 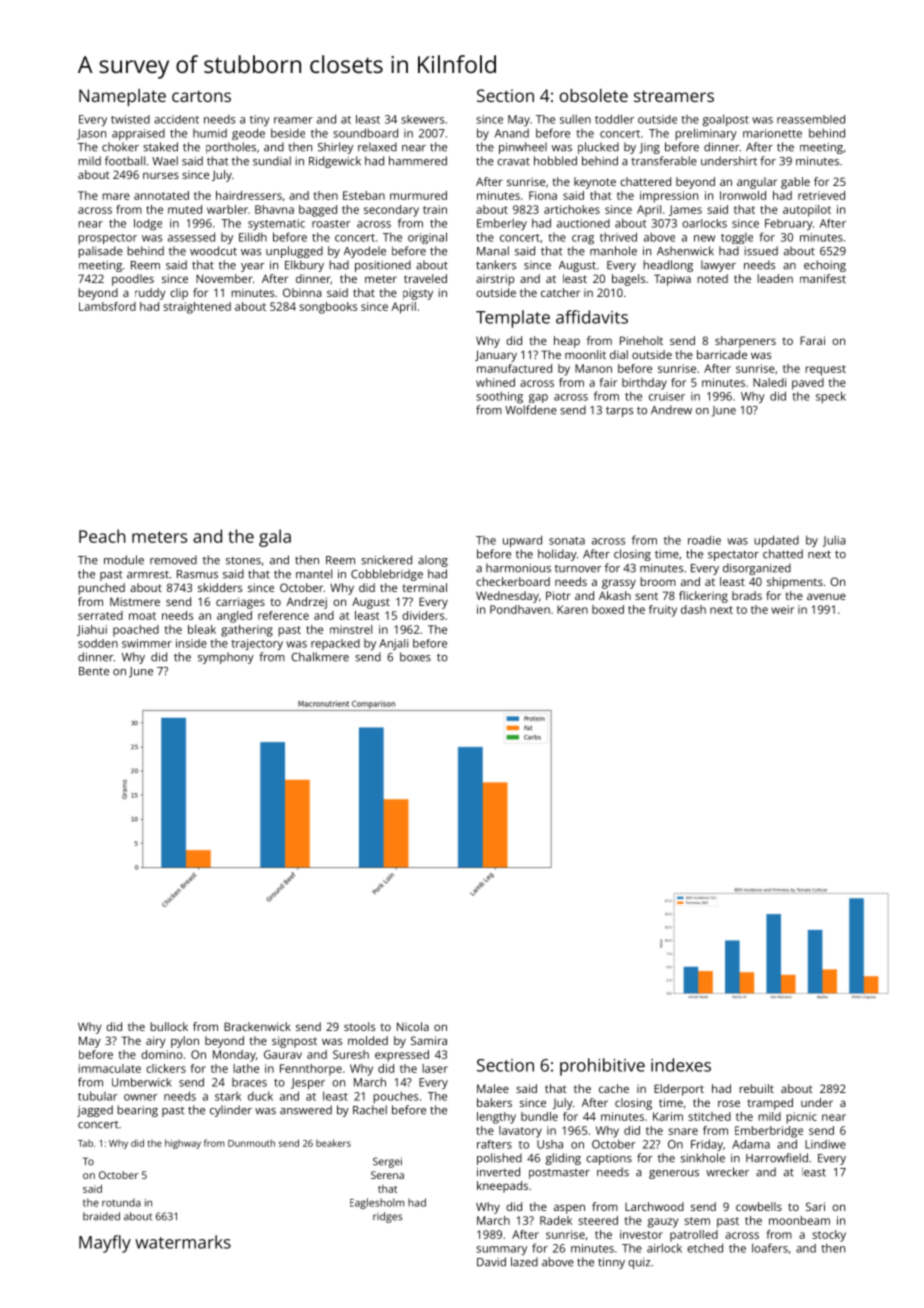 What do you see at coordinates (197, 308) in the document?
I see `straightened` at bounding box center [197, 308].
